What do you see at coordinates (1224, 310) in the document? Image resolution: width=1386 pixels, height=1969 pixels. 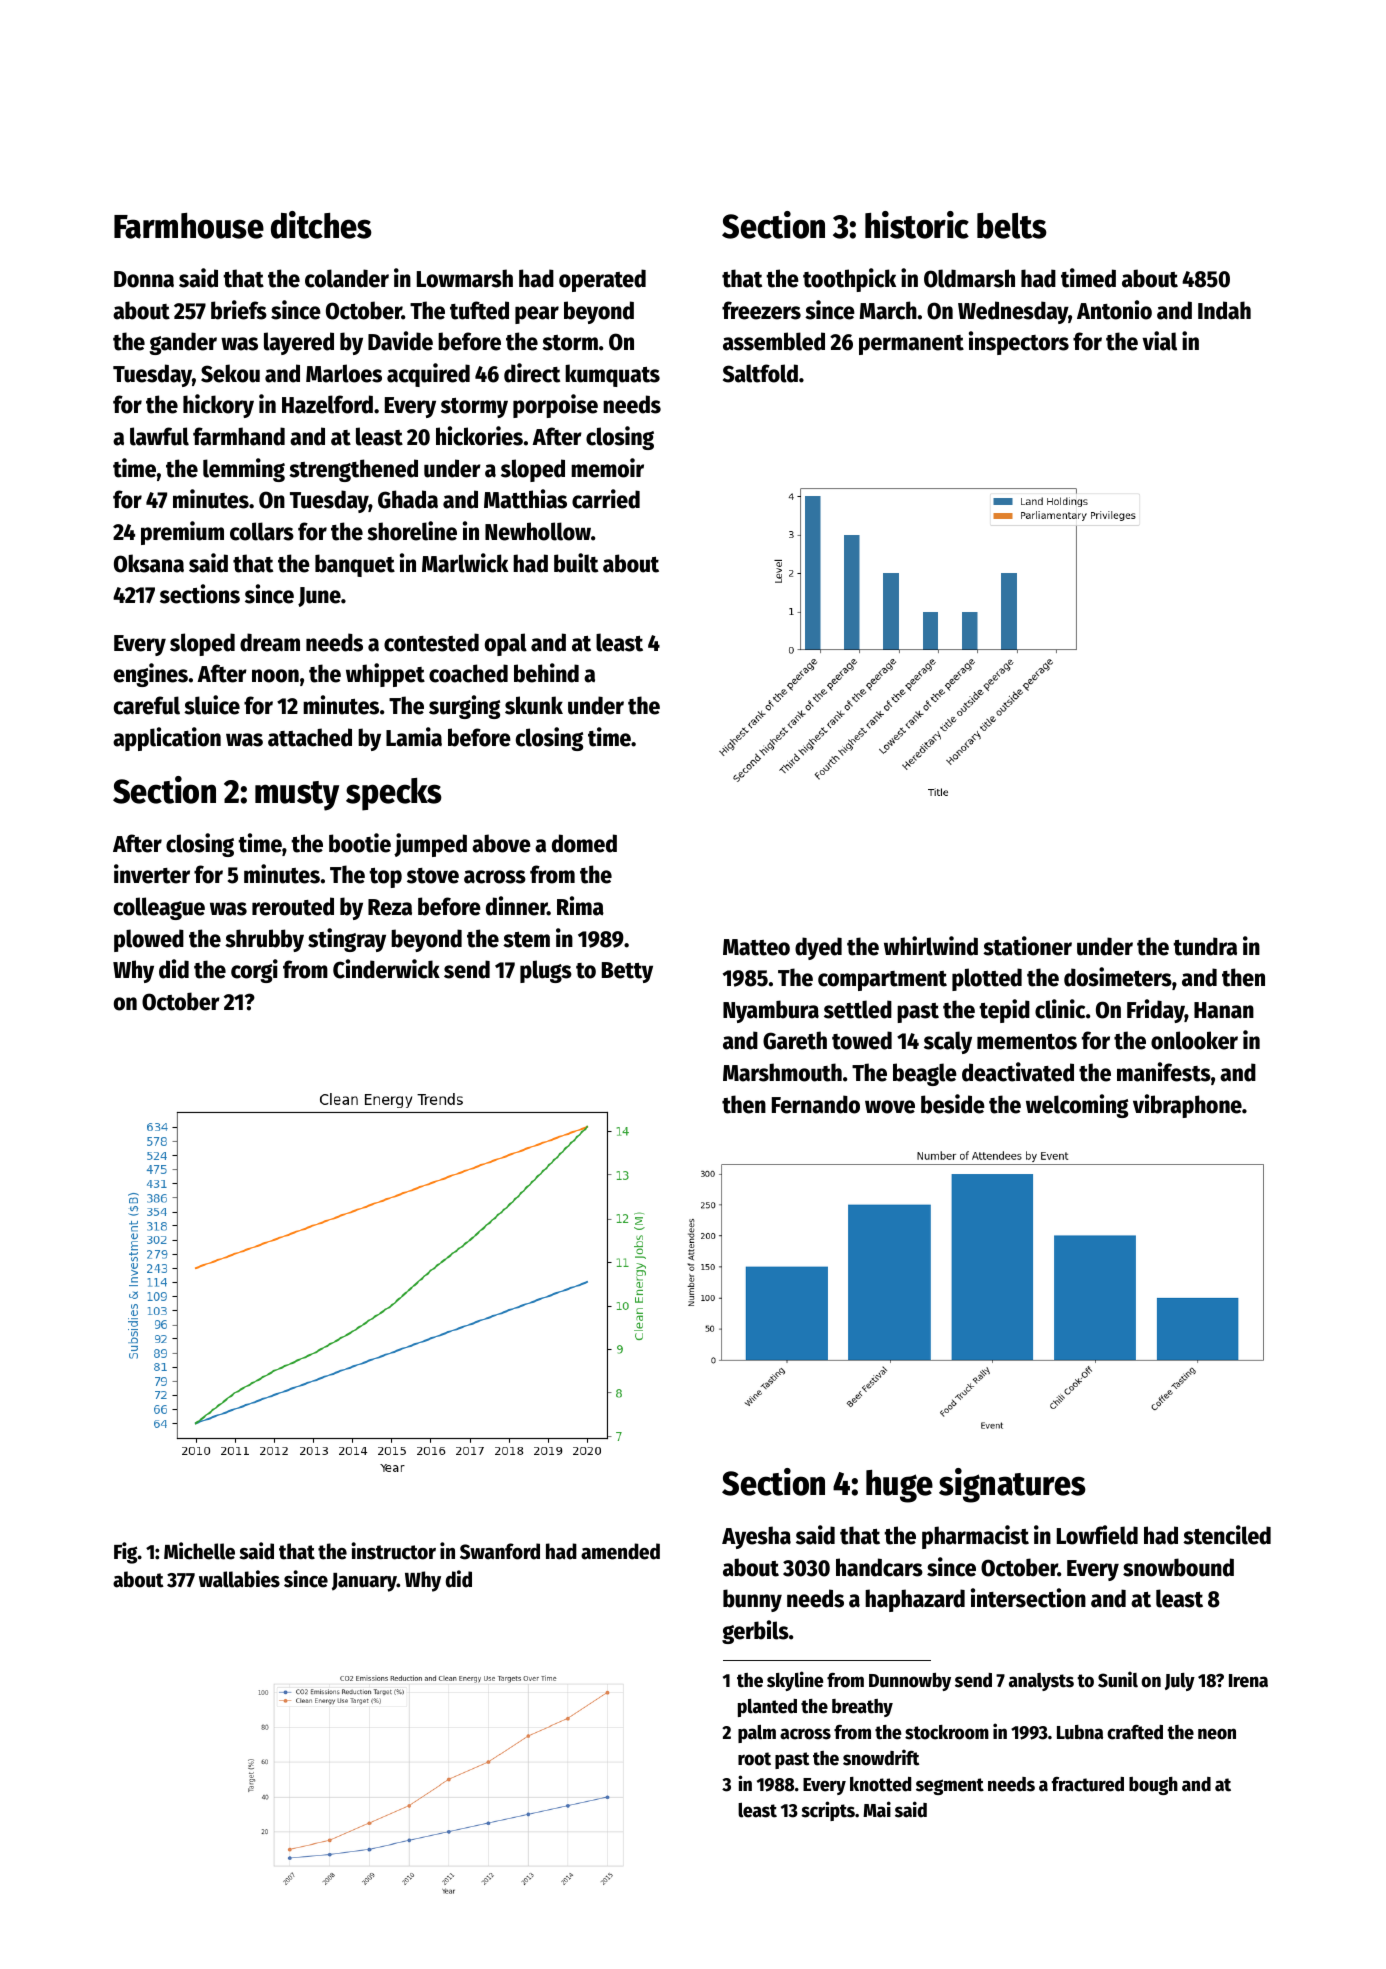 I see `Indah` at bounding box center [1224, 310].
